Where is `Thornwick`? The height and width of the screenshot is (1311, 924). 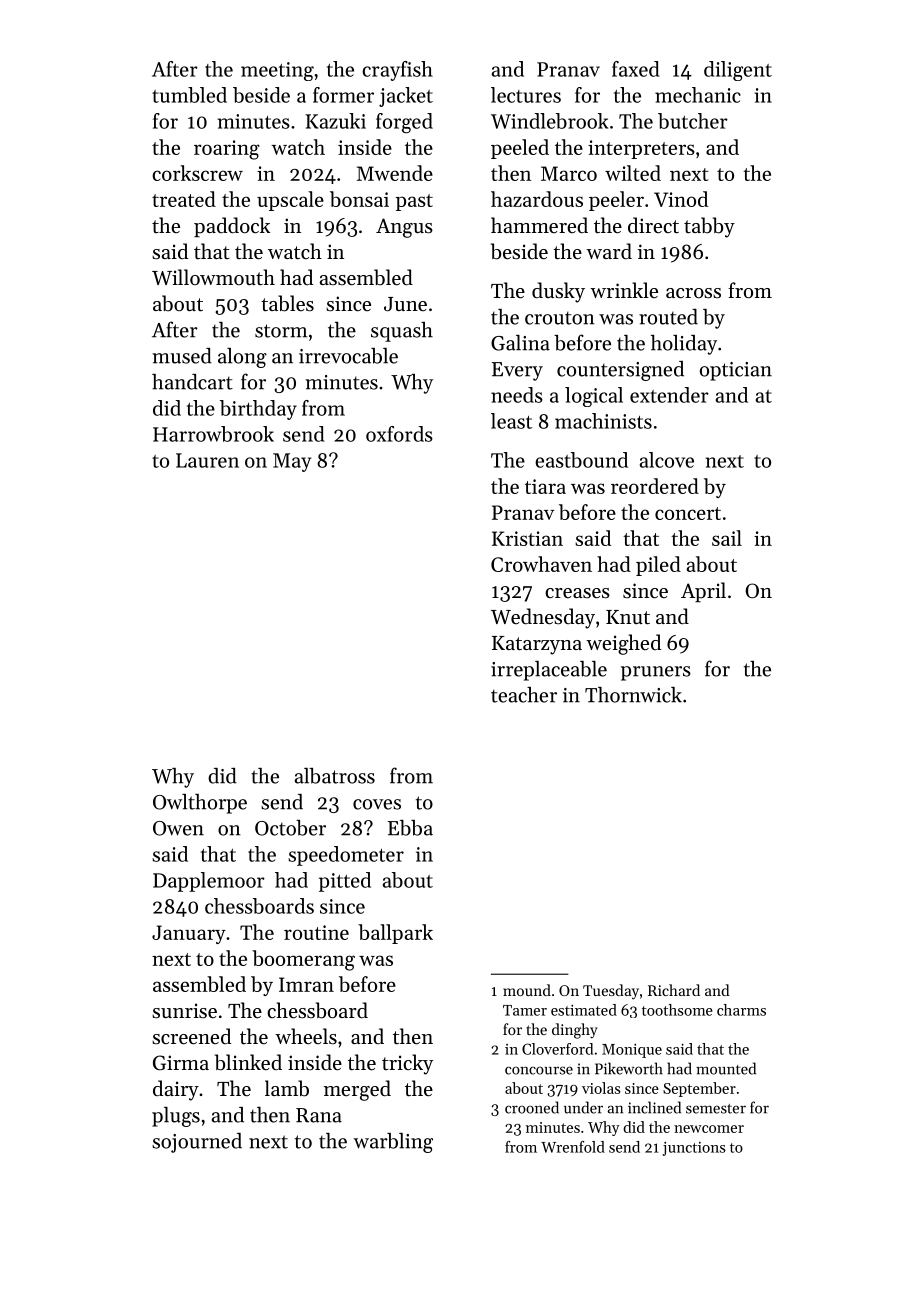 Thornwick is located at coordinates (633, 695).
